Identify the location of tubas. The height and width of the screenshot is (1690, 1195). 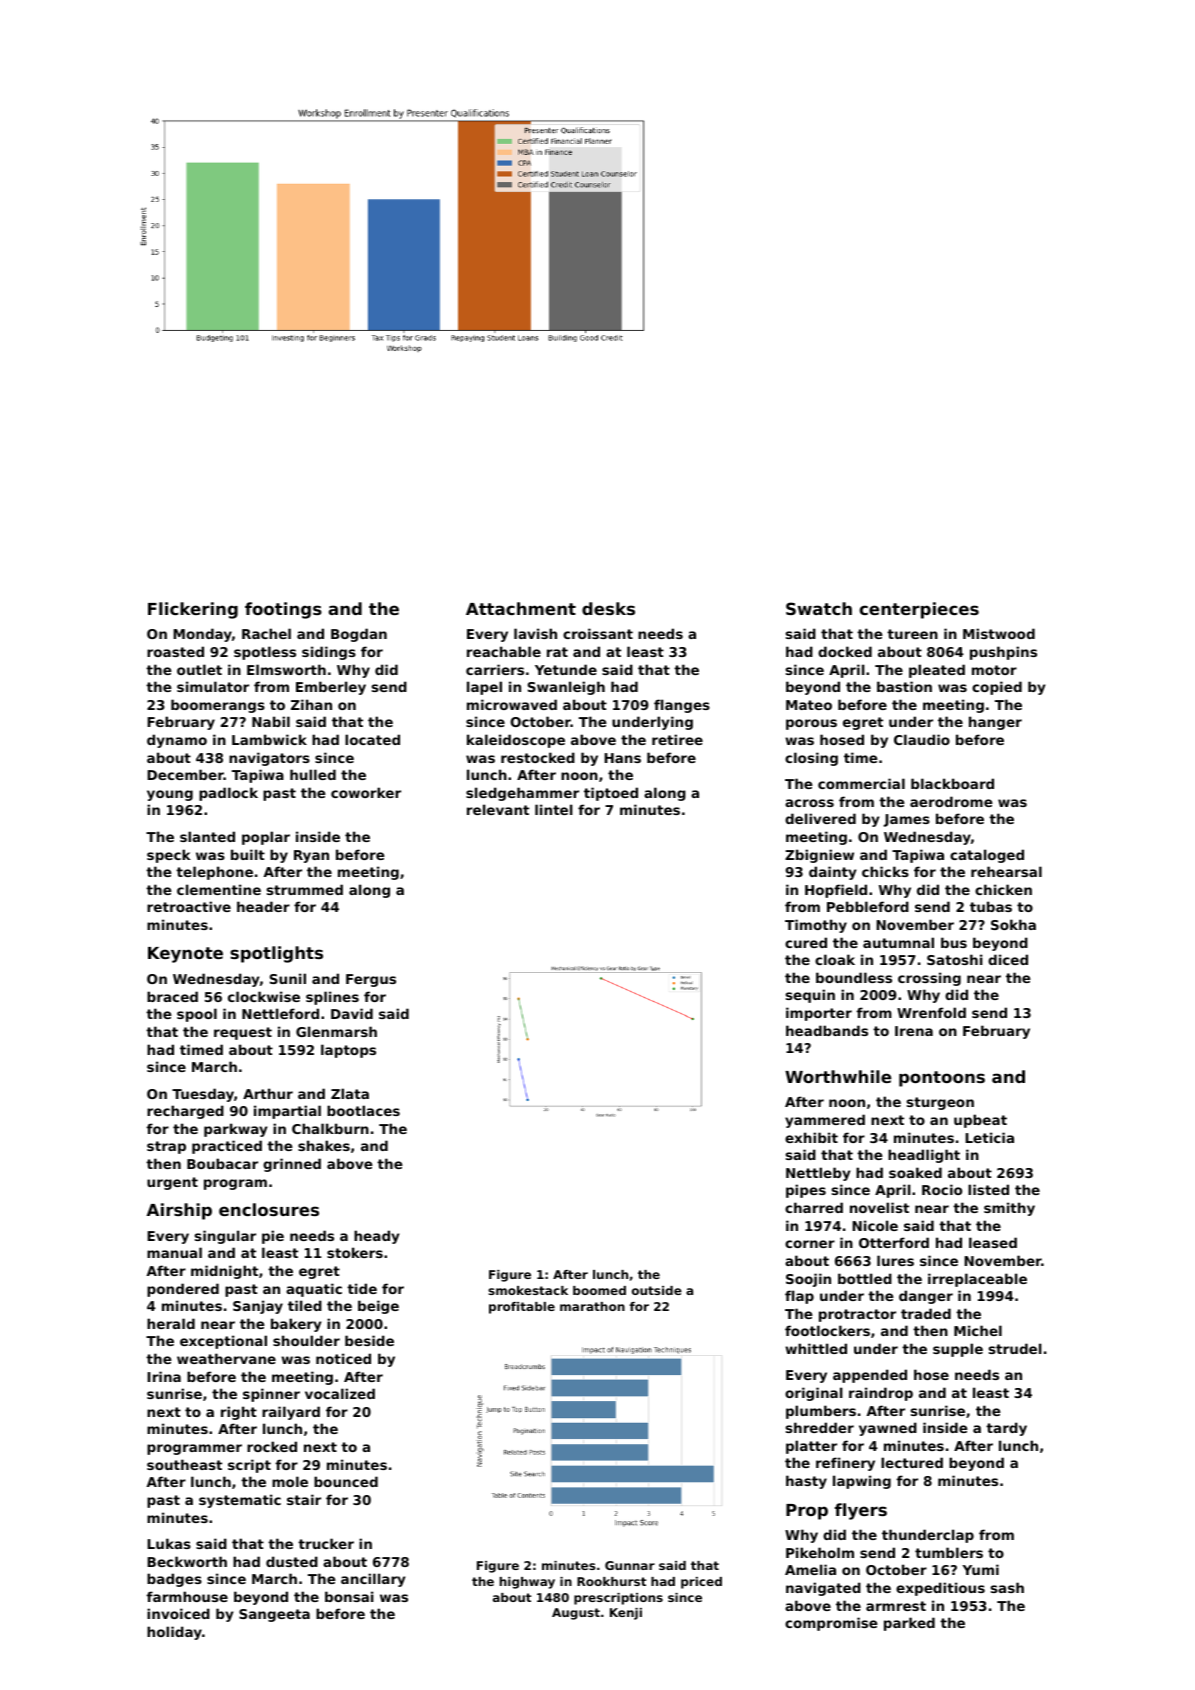
(991, 906).
